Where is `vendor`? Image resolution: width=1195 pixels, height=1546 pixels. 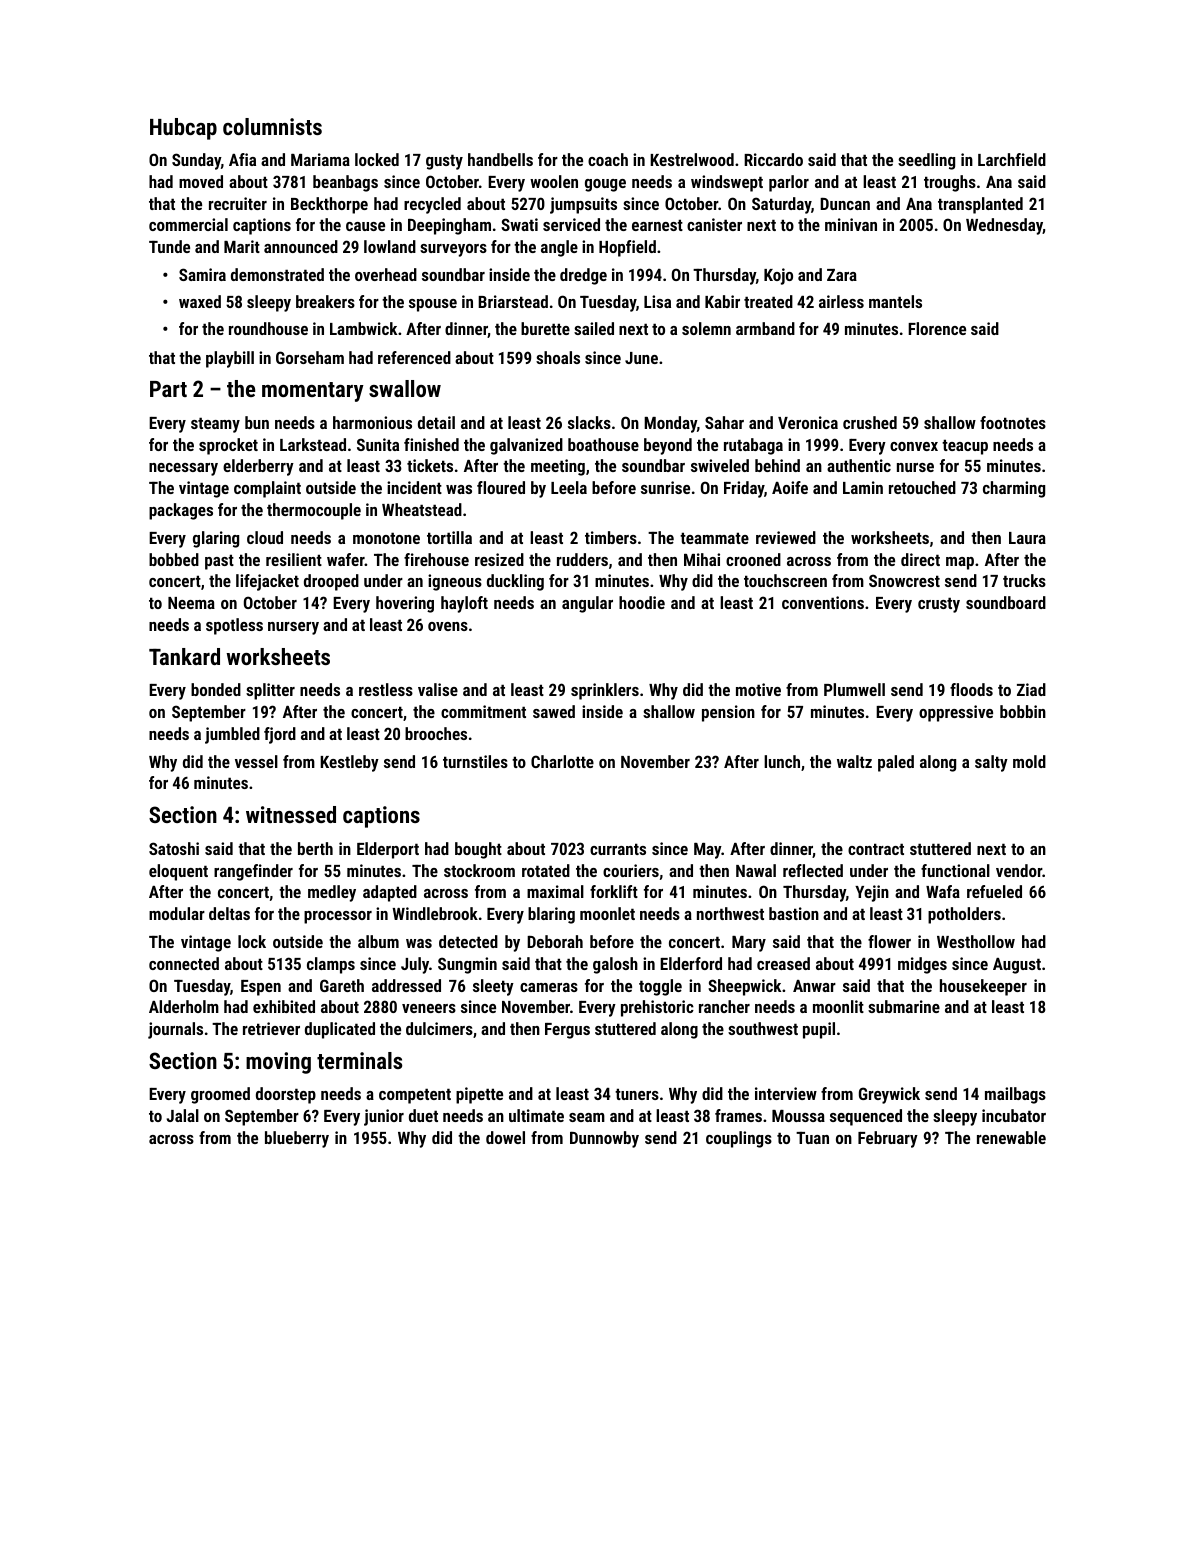 vendor is located at coordinates (1019, 870).
